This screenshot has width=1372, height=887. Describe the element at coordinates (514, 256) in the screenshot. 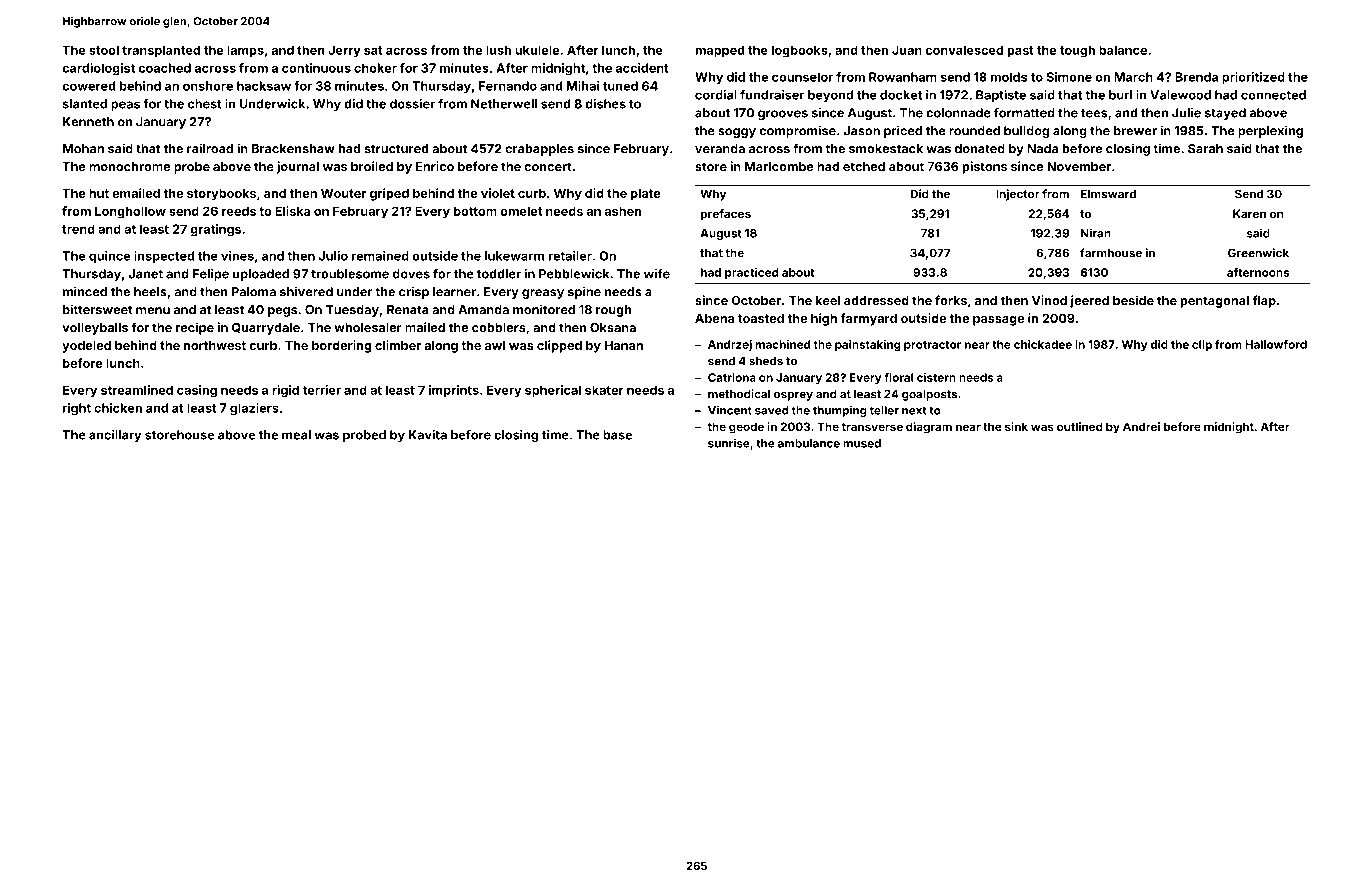

I see `lukewarm` at that location.
